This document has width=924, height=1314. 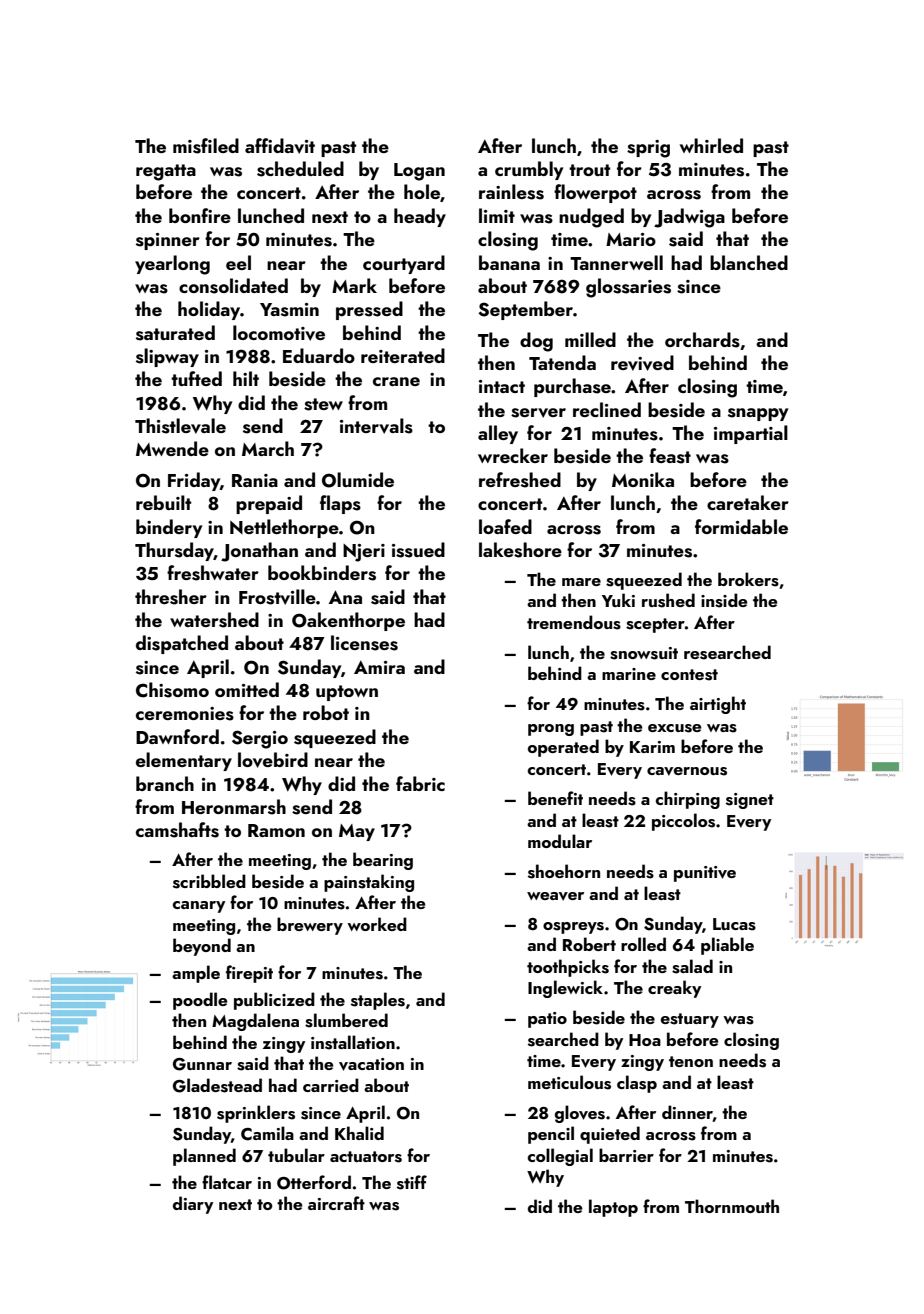 What do you see at coordinates (758, 414) in the document?
I see `snappy` at bounding box center [758, 414].
